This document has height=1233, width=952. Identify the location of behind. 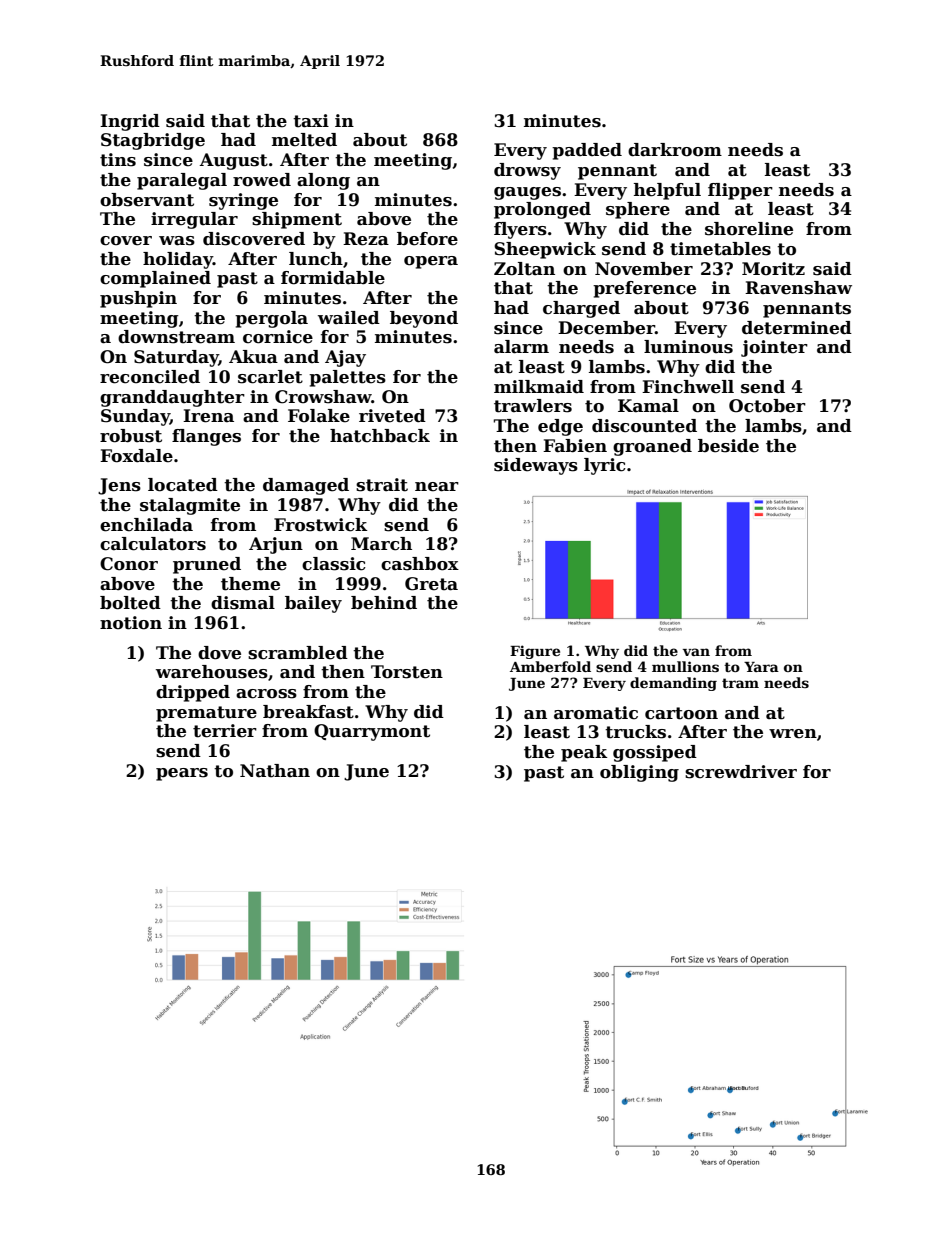
(384, 603).
